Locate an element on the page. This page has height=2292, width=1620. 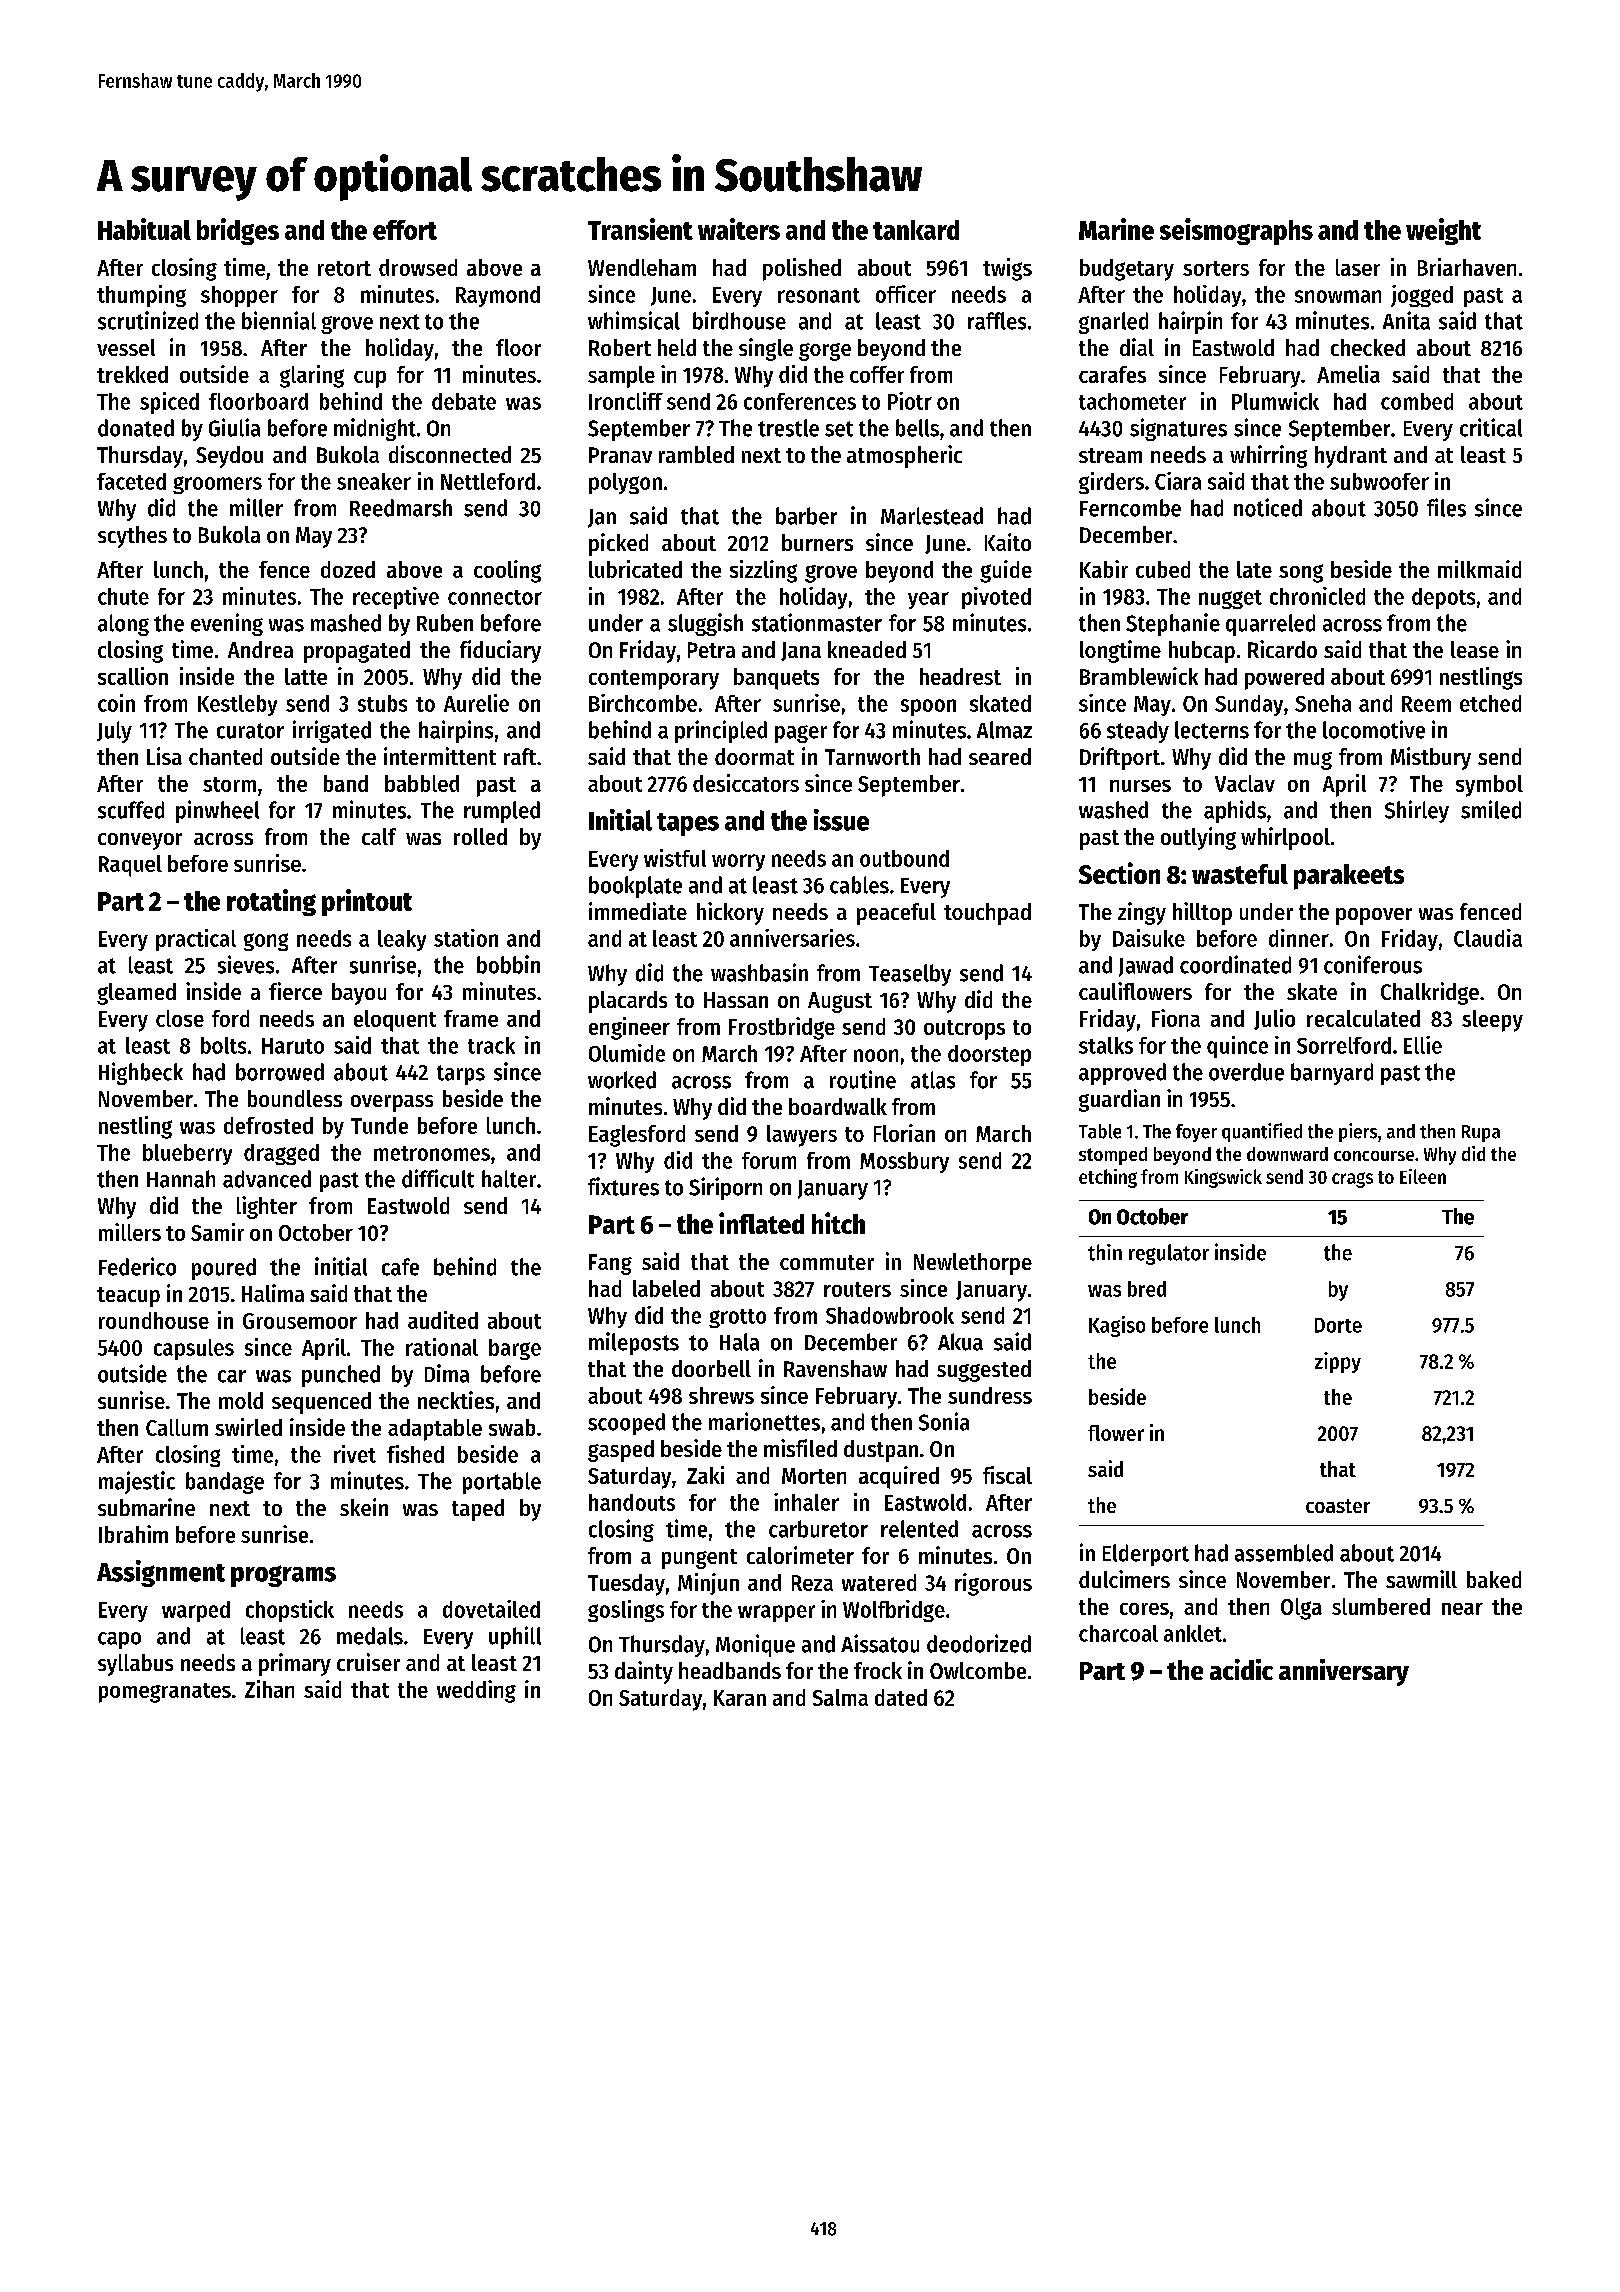
coordinated is located at coordinates (1235, 964).
